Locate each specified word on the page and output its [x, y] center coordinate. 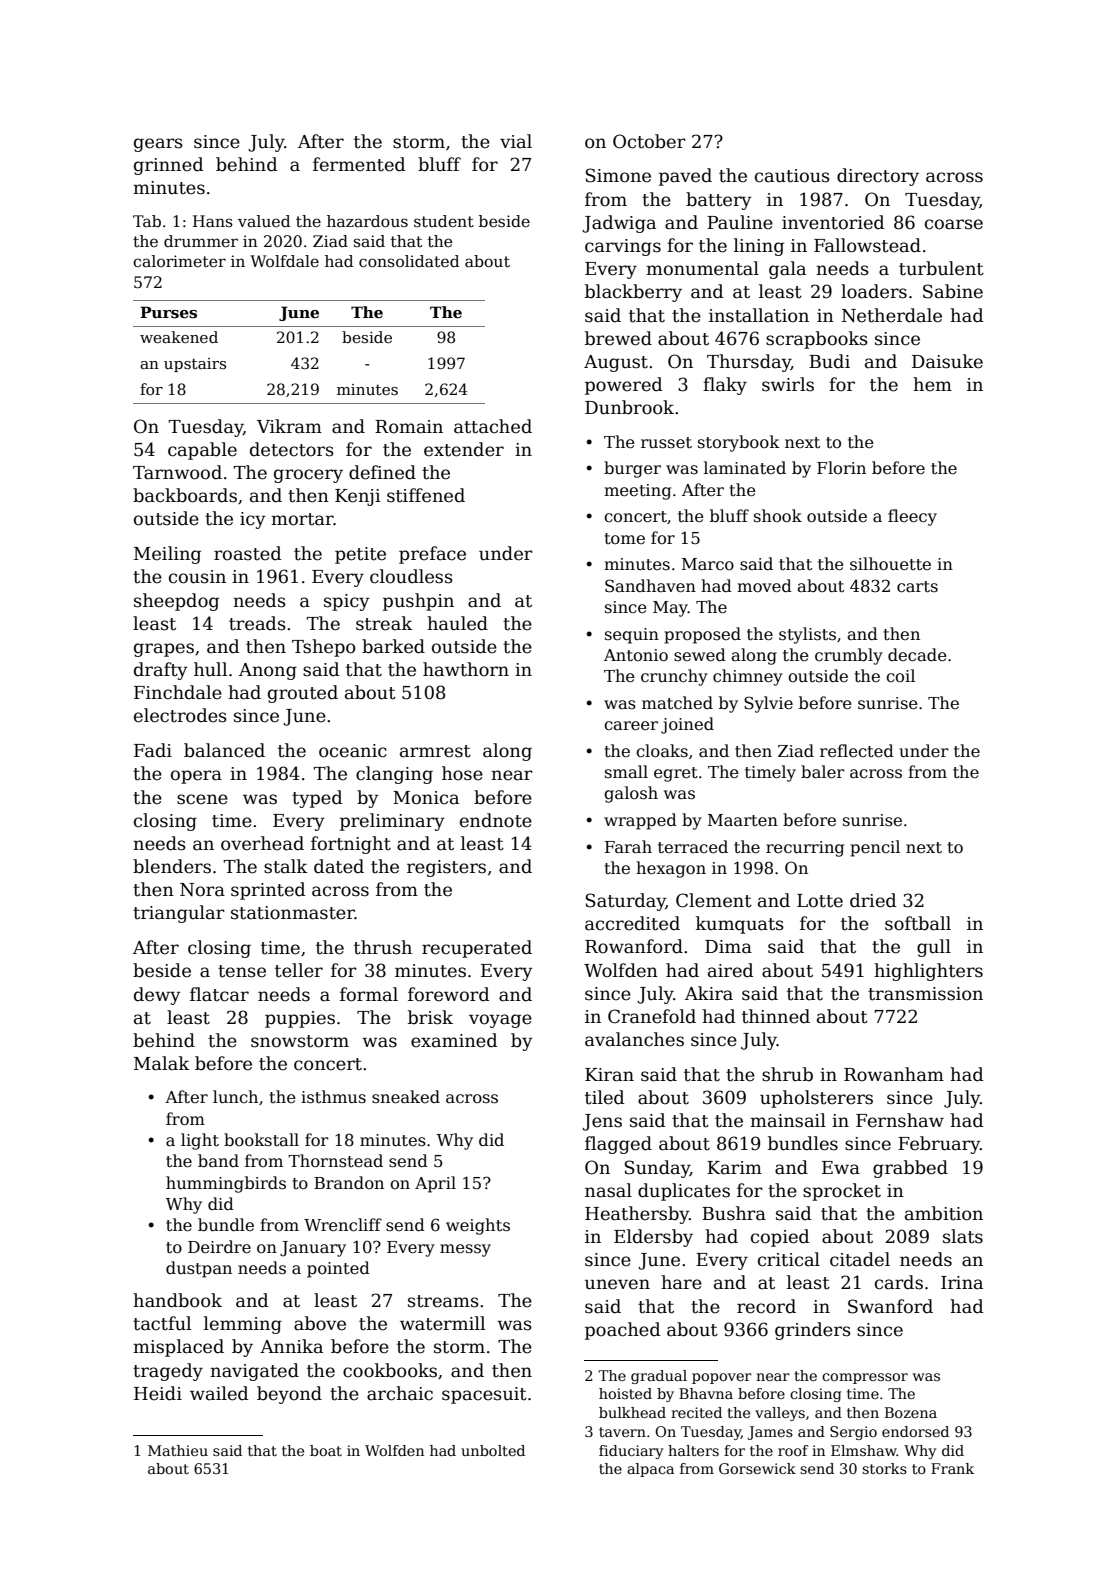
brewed [618, 338]
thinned [776, 1016]
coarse [954, 224]
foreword [449, 994]
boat [326, 1450]
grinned [169, 166]
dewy [157, 996]
